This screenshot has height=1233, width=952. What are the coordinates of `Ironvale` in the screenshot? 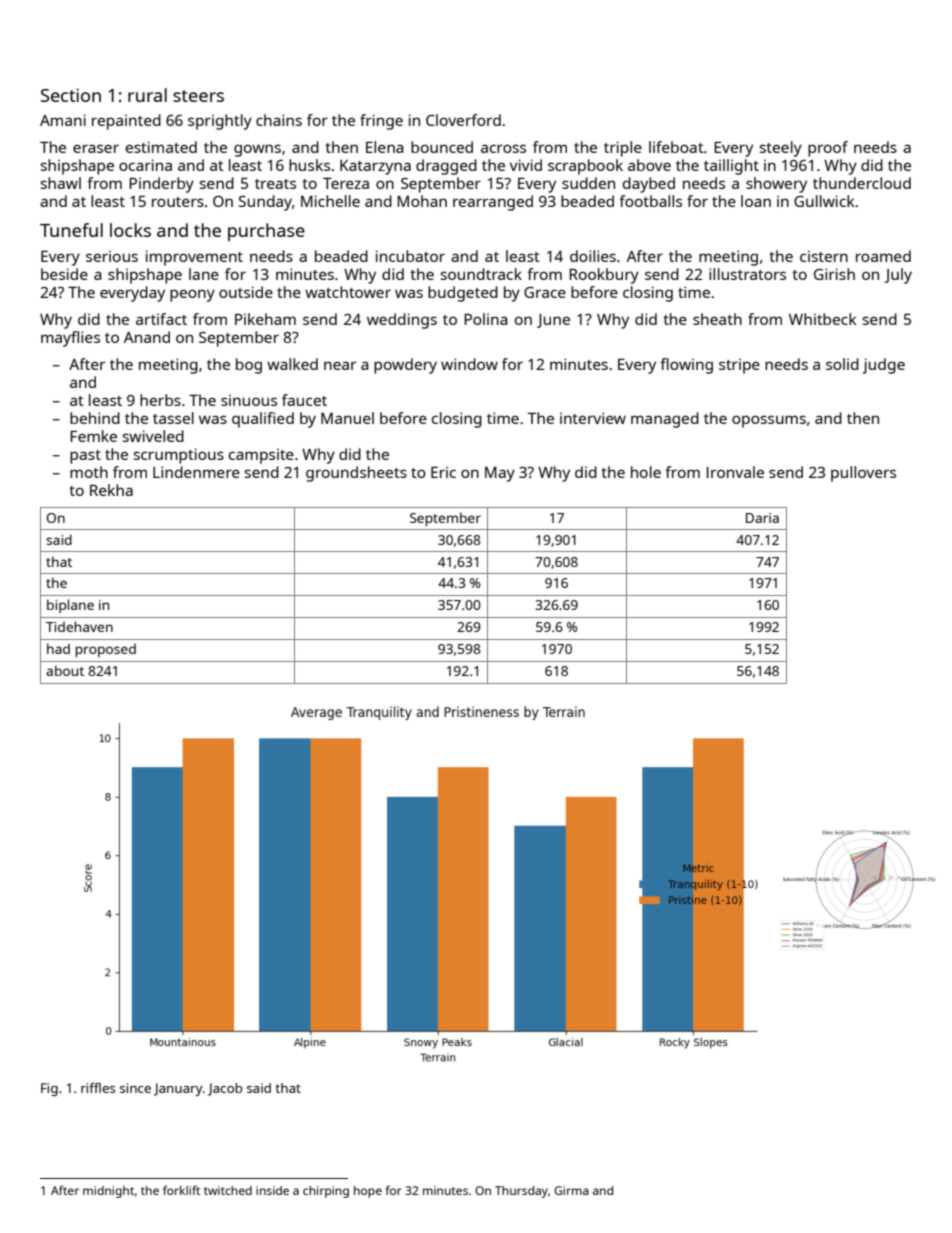 It's located at (735, 472).
